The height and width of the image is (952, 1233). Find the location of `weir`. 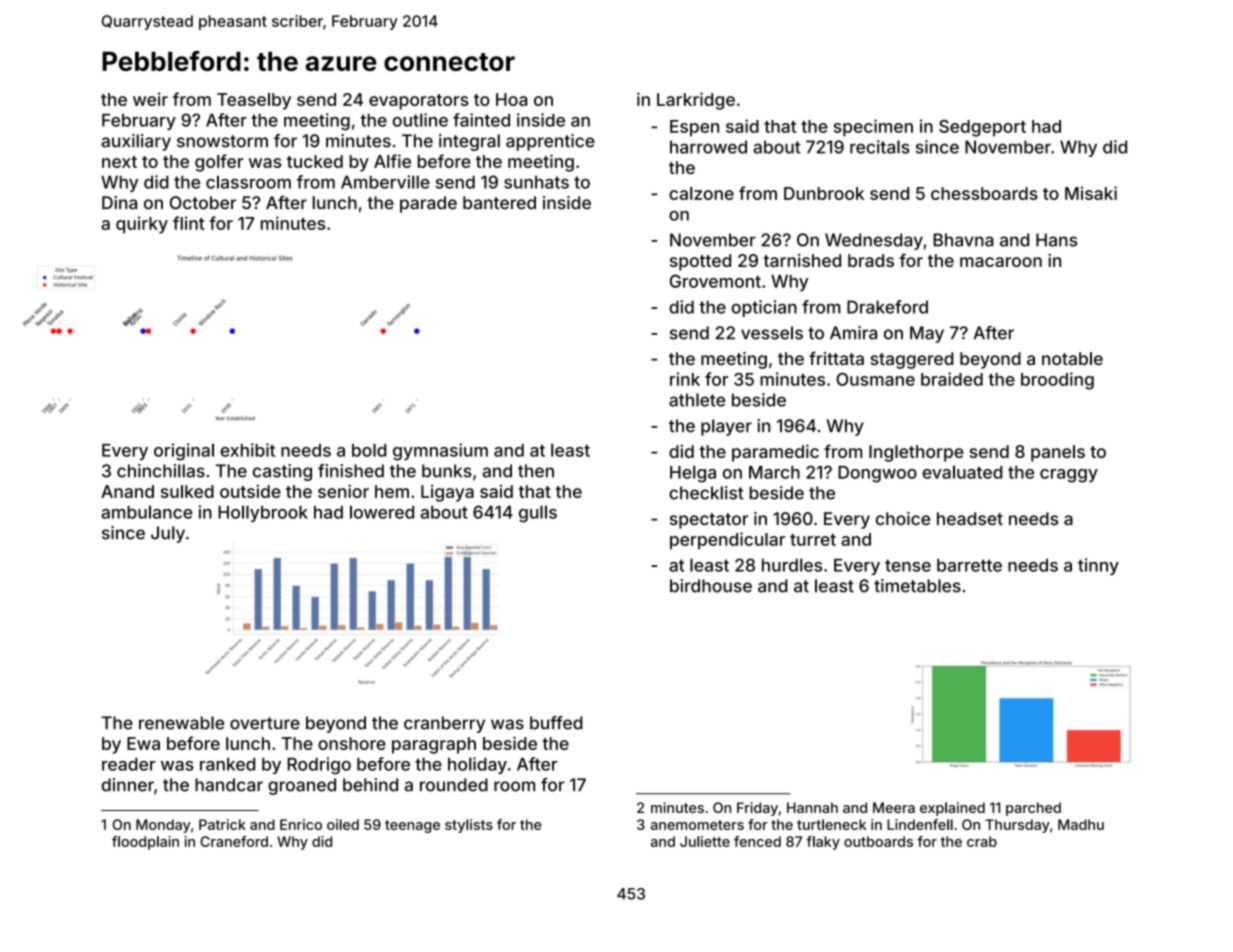

weir is located at coordinates (150, 99).
